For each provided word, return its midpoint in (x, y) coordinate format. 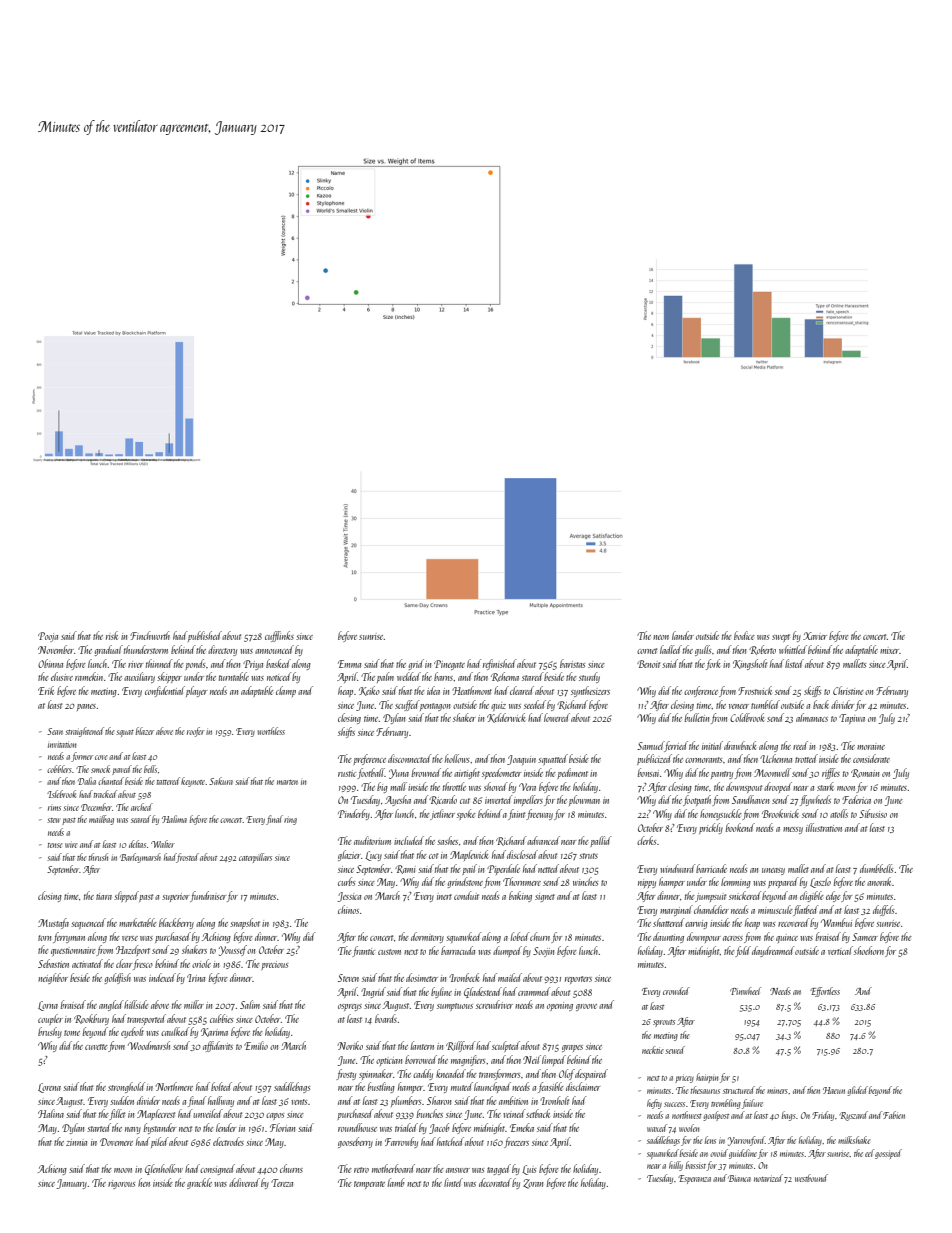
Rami (405, 869)
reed (800, 745)
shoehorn (869, 950)
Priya (253, 665)
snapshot (245, 923)
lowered (557, 717)
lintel (453, 1182)
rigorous (121, 1184)
